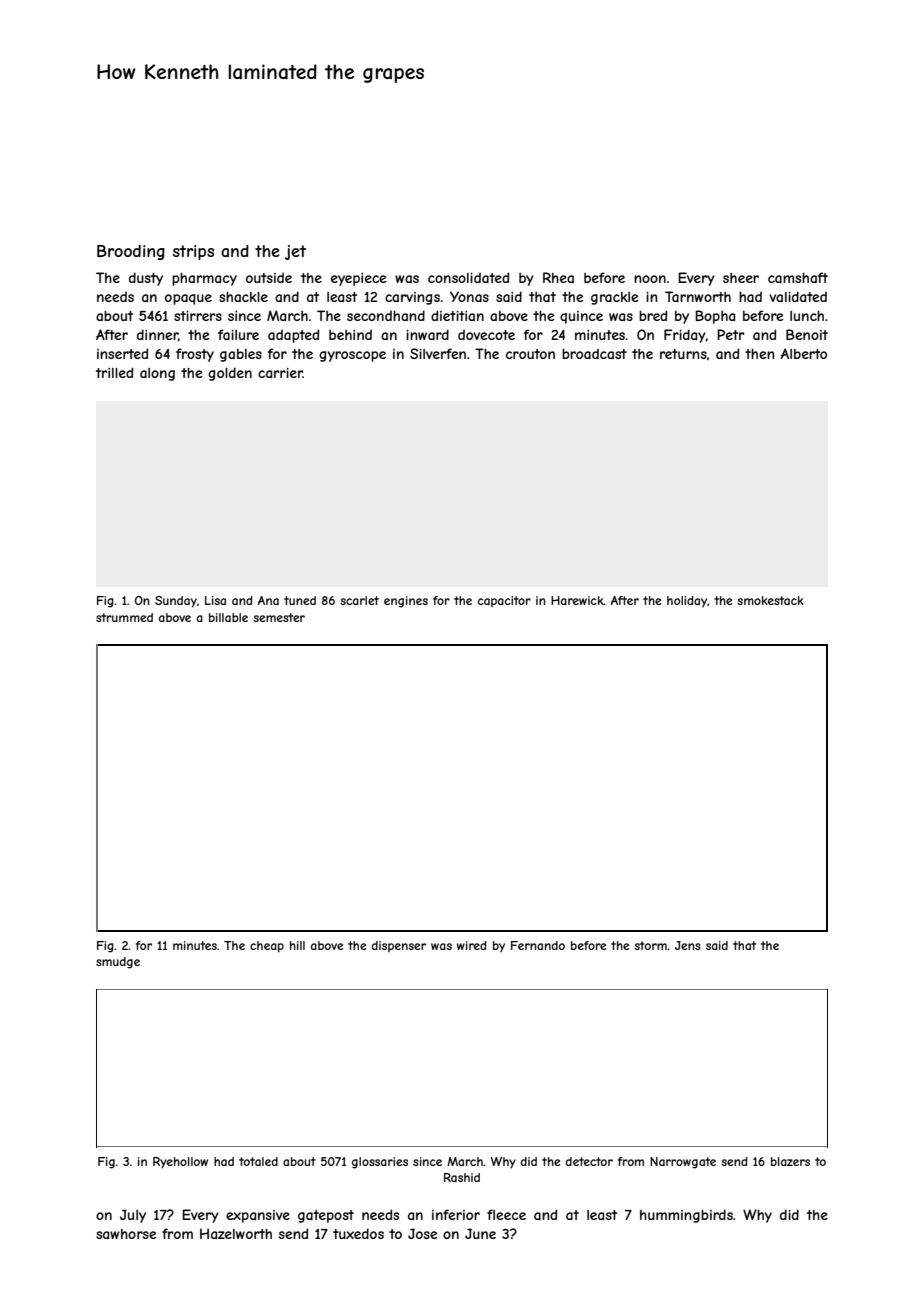  Describe the element at coordinates (124, 617) in the image. I see `strummed` at that location.
